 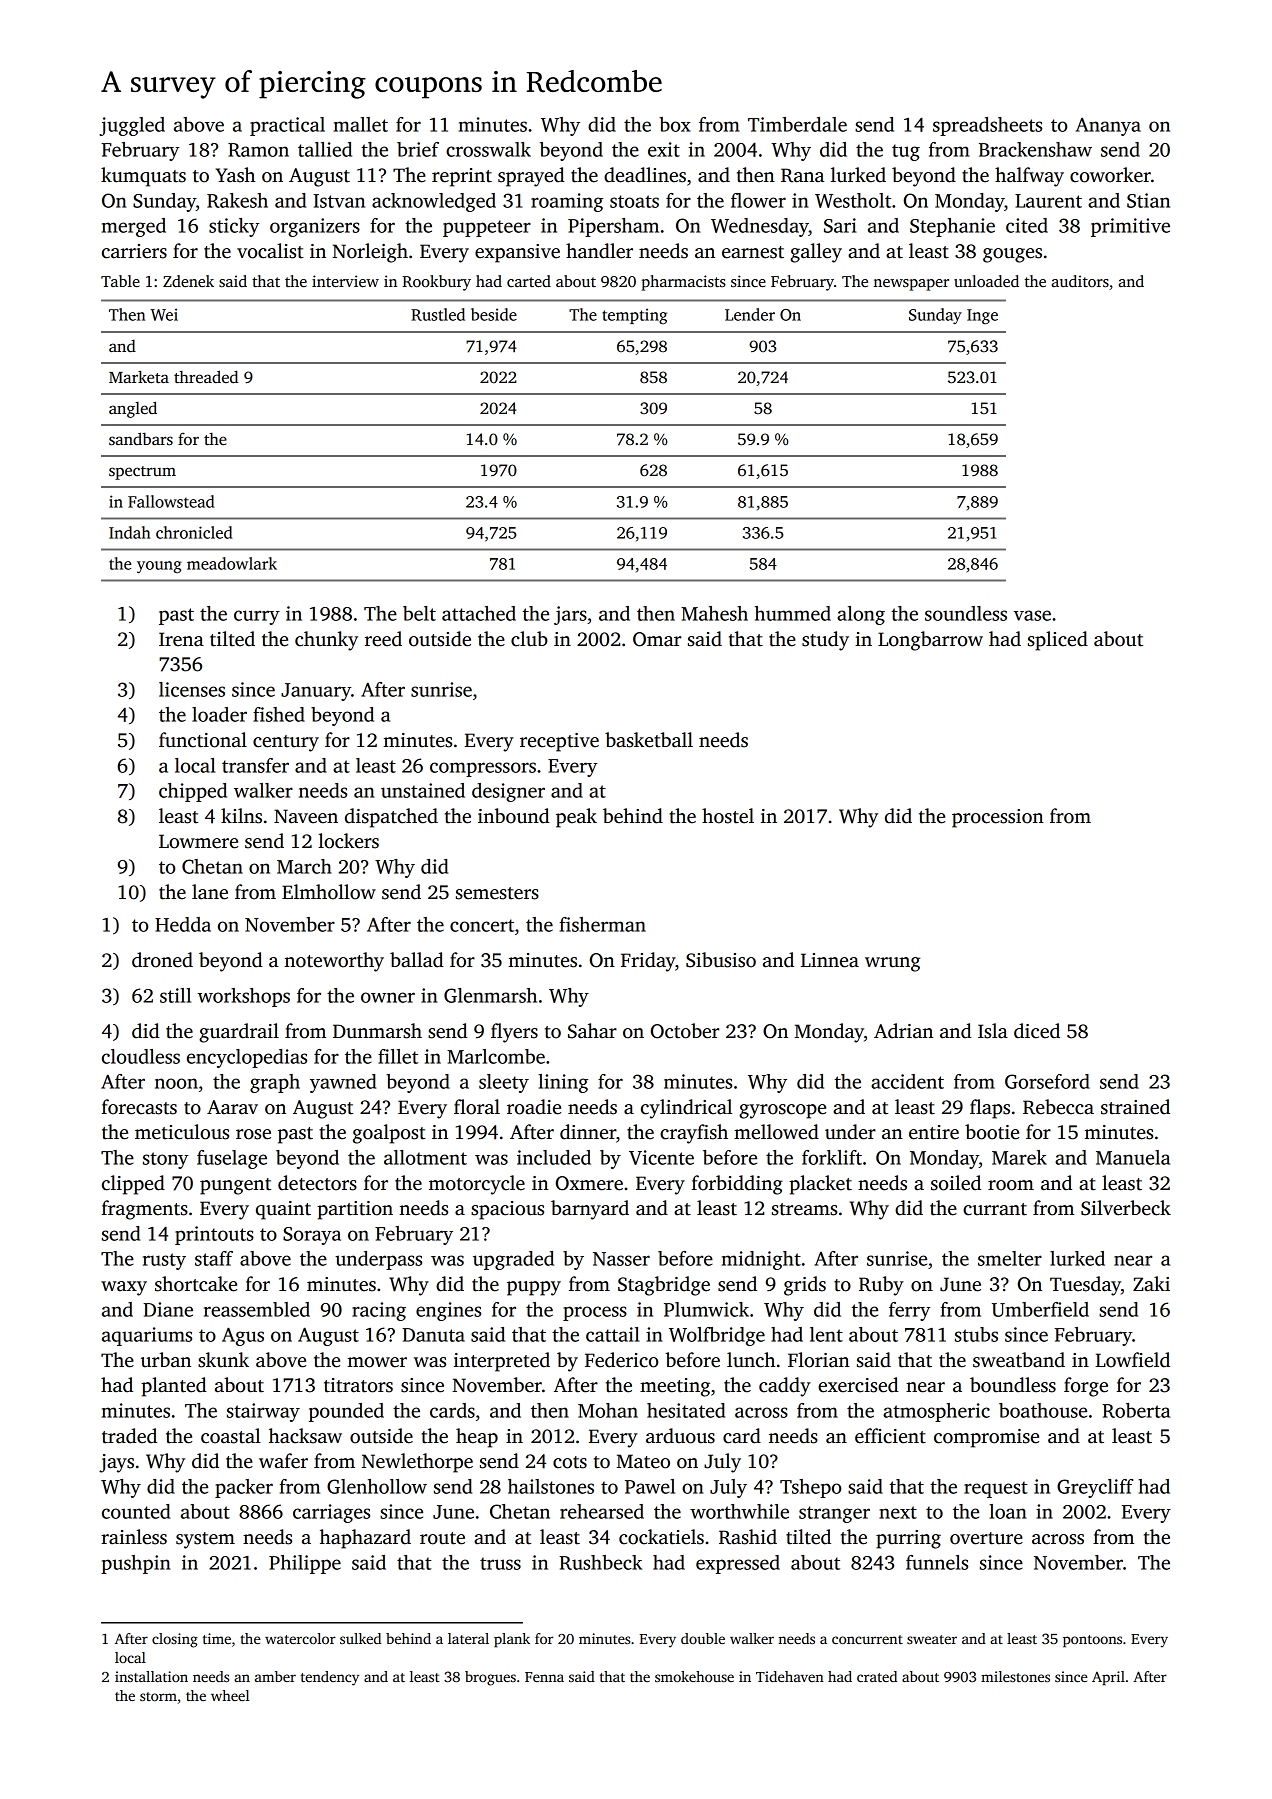 I want to click on accident, so click(x=907, y=1081).
